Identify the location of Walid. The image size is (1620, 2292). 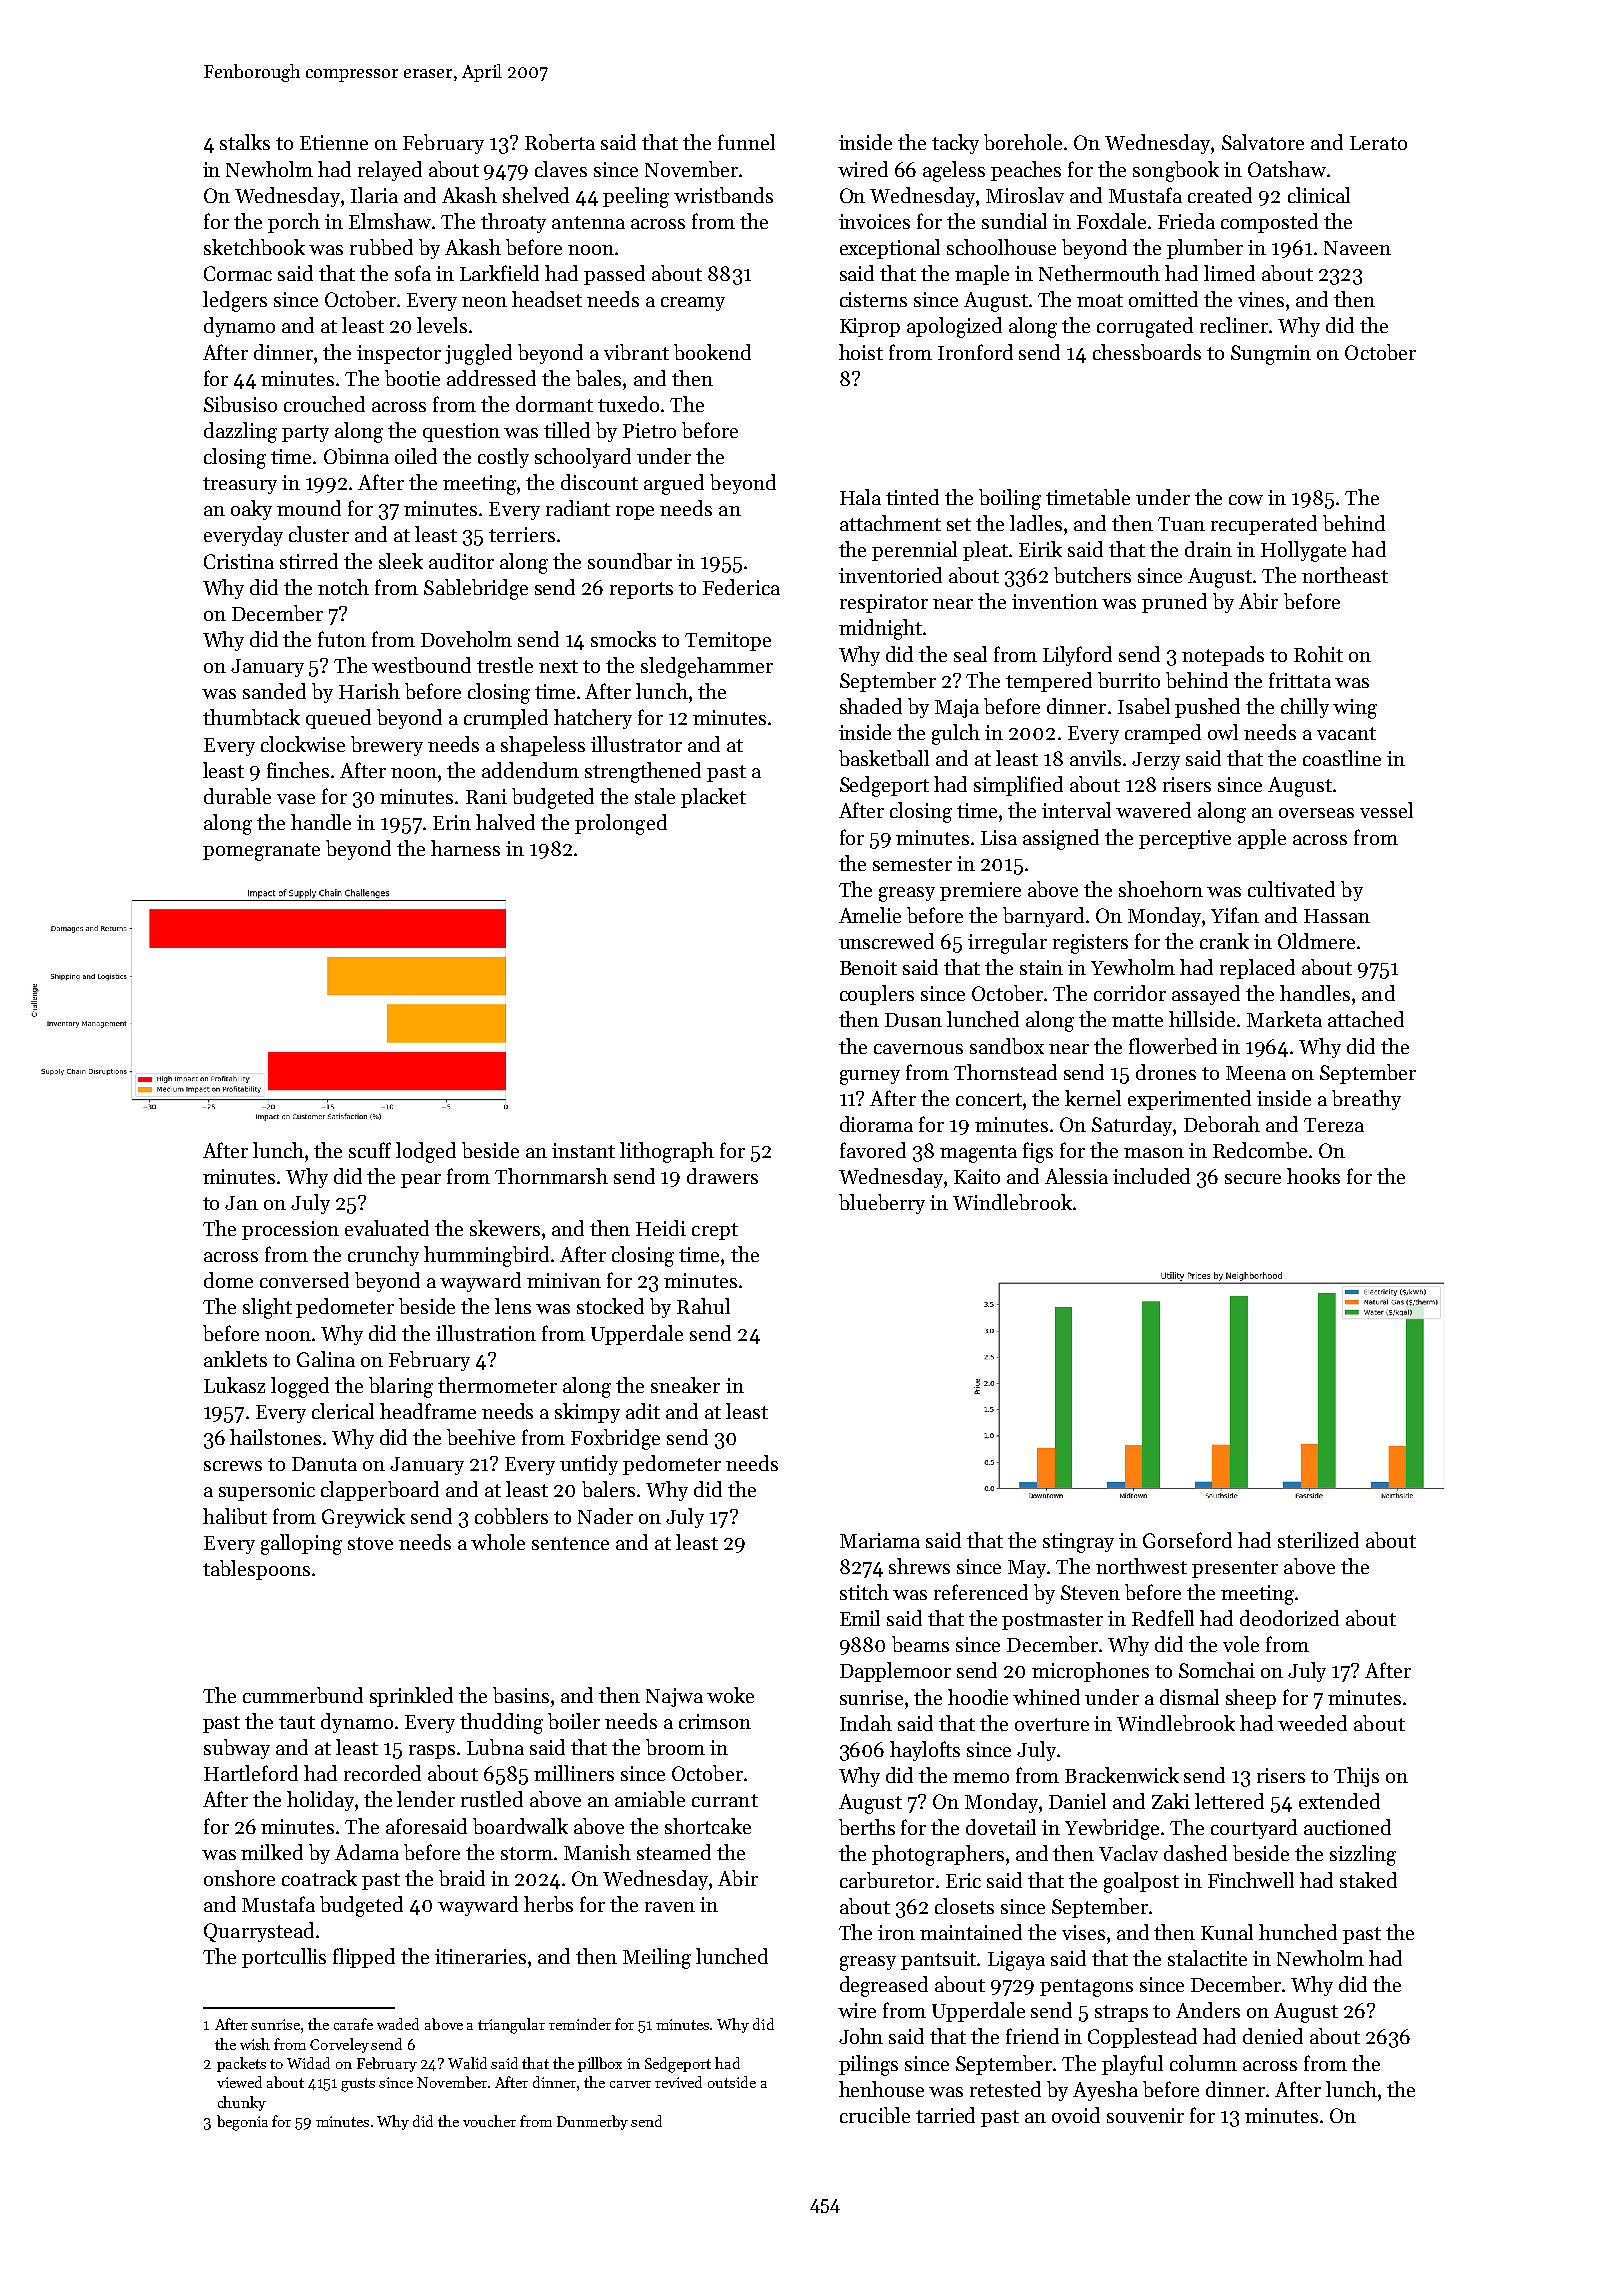
(467, 2063).
